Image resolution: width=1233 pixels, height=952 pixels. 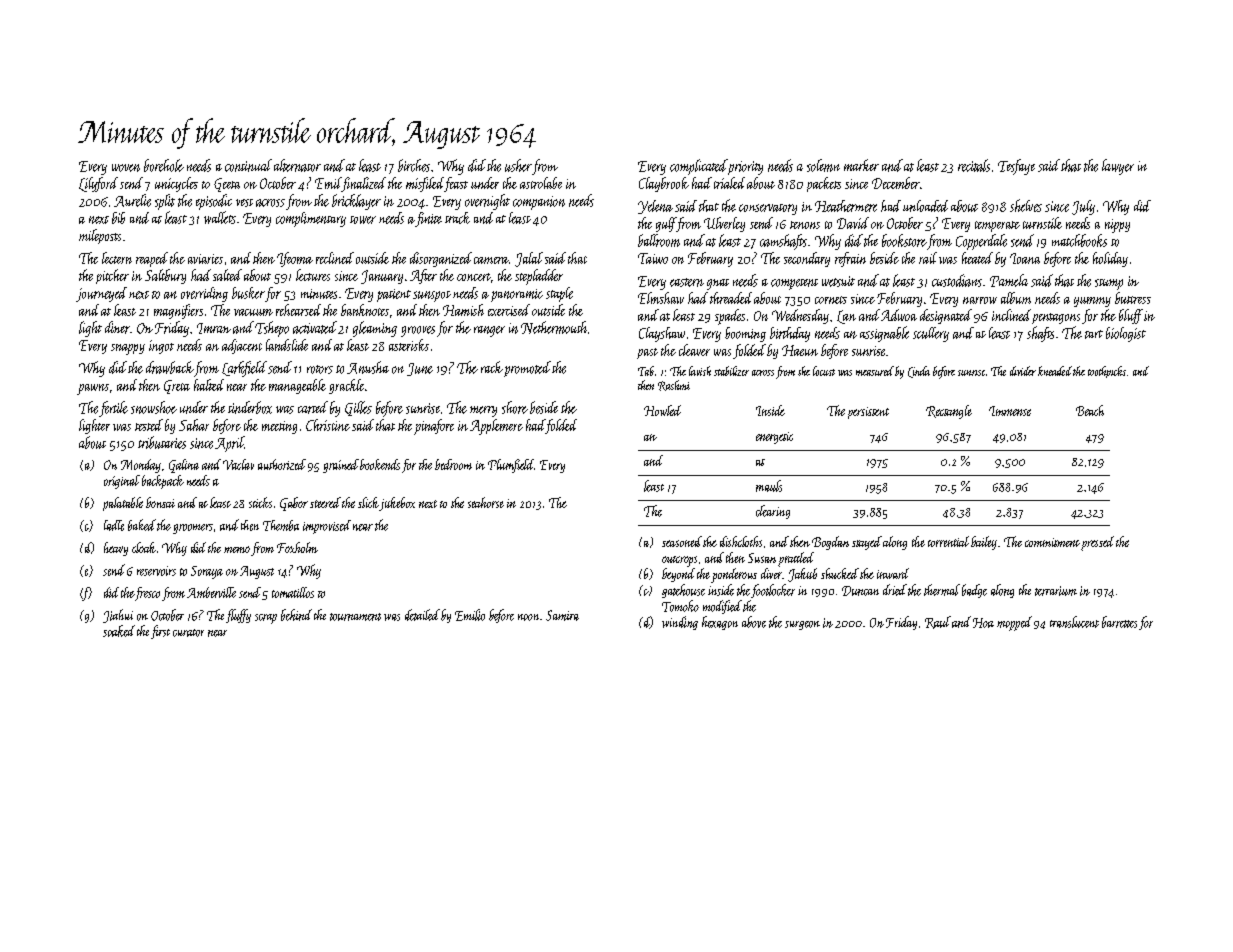 What do you see at coordinates (248, 165) in the screenshot?
I see `continual` at bounding box center [248, 165].
